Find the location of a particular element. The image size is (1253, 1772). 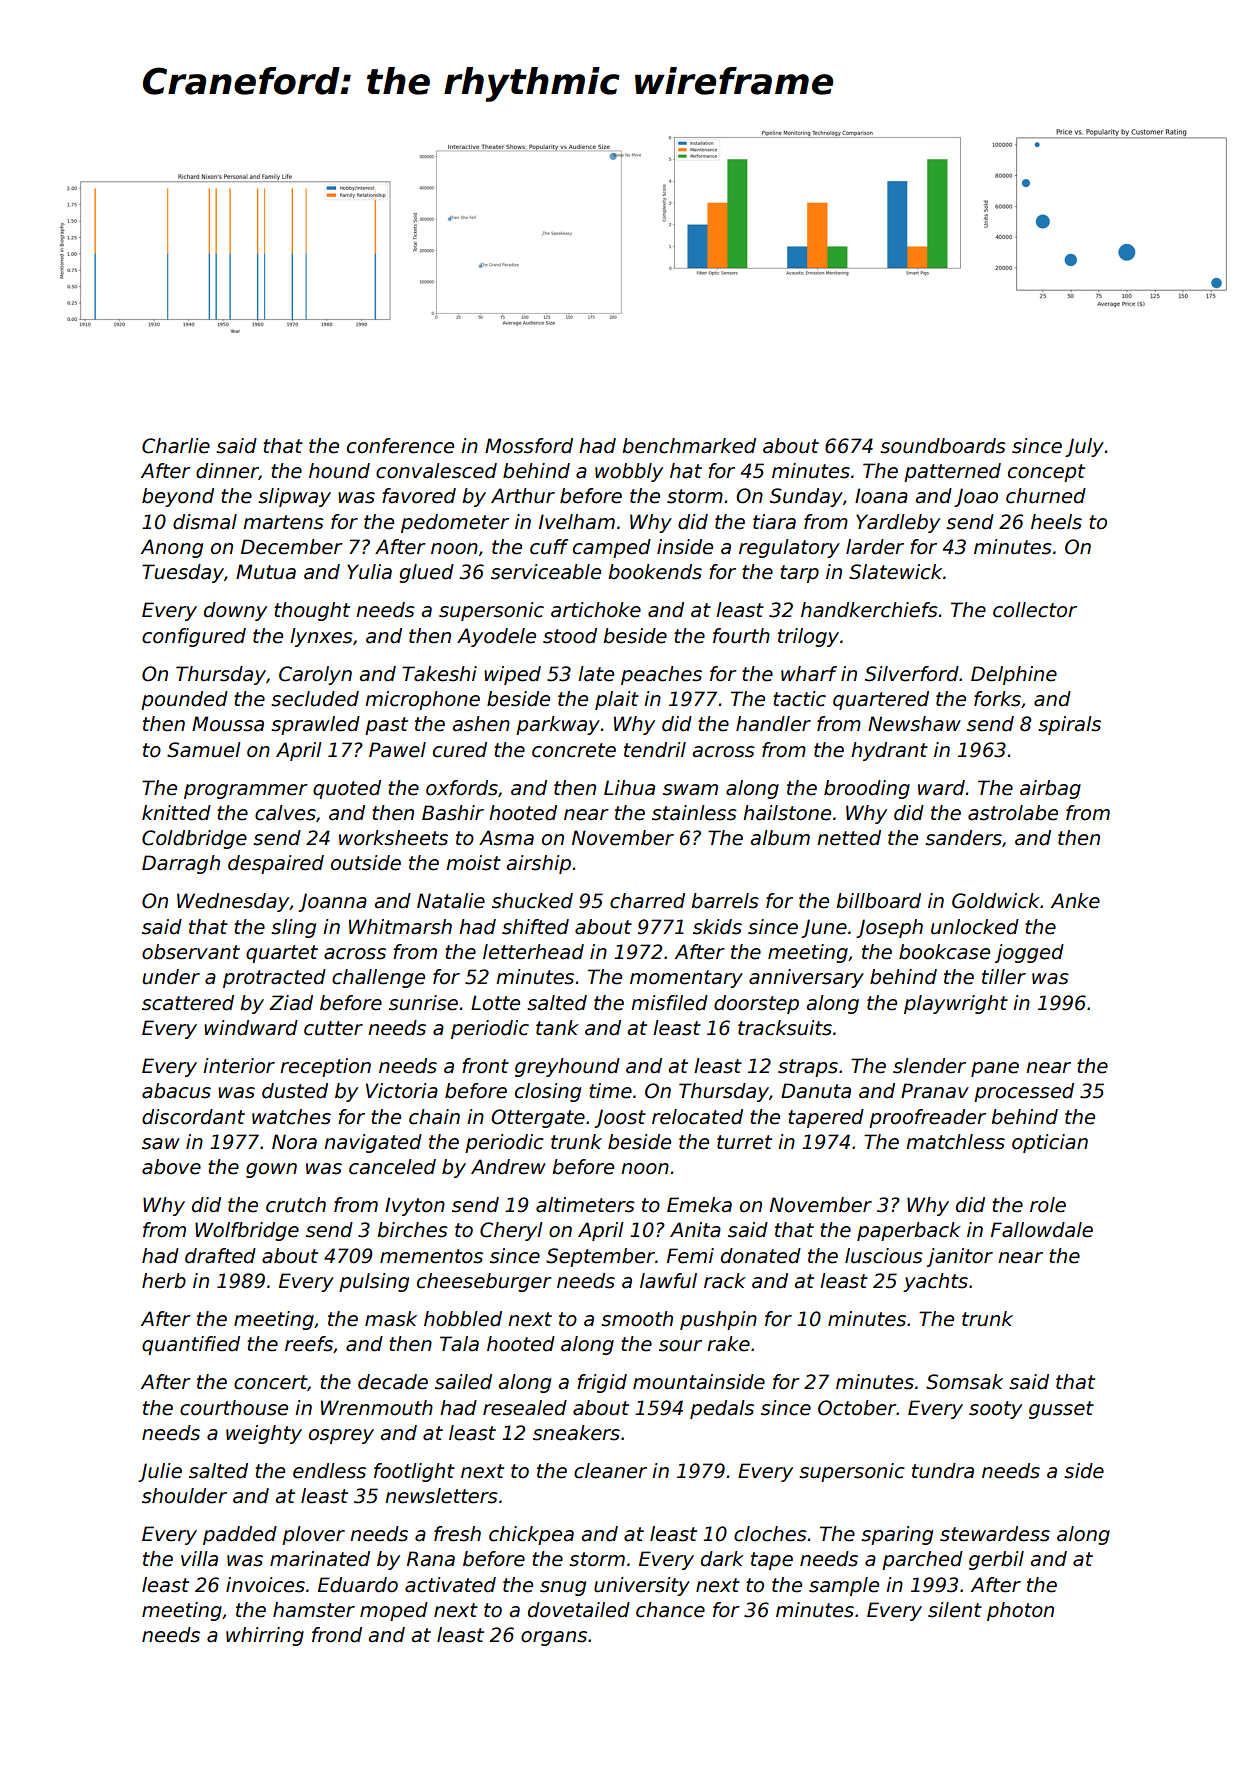

sprawled is located at coordinates (315, 725).
